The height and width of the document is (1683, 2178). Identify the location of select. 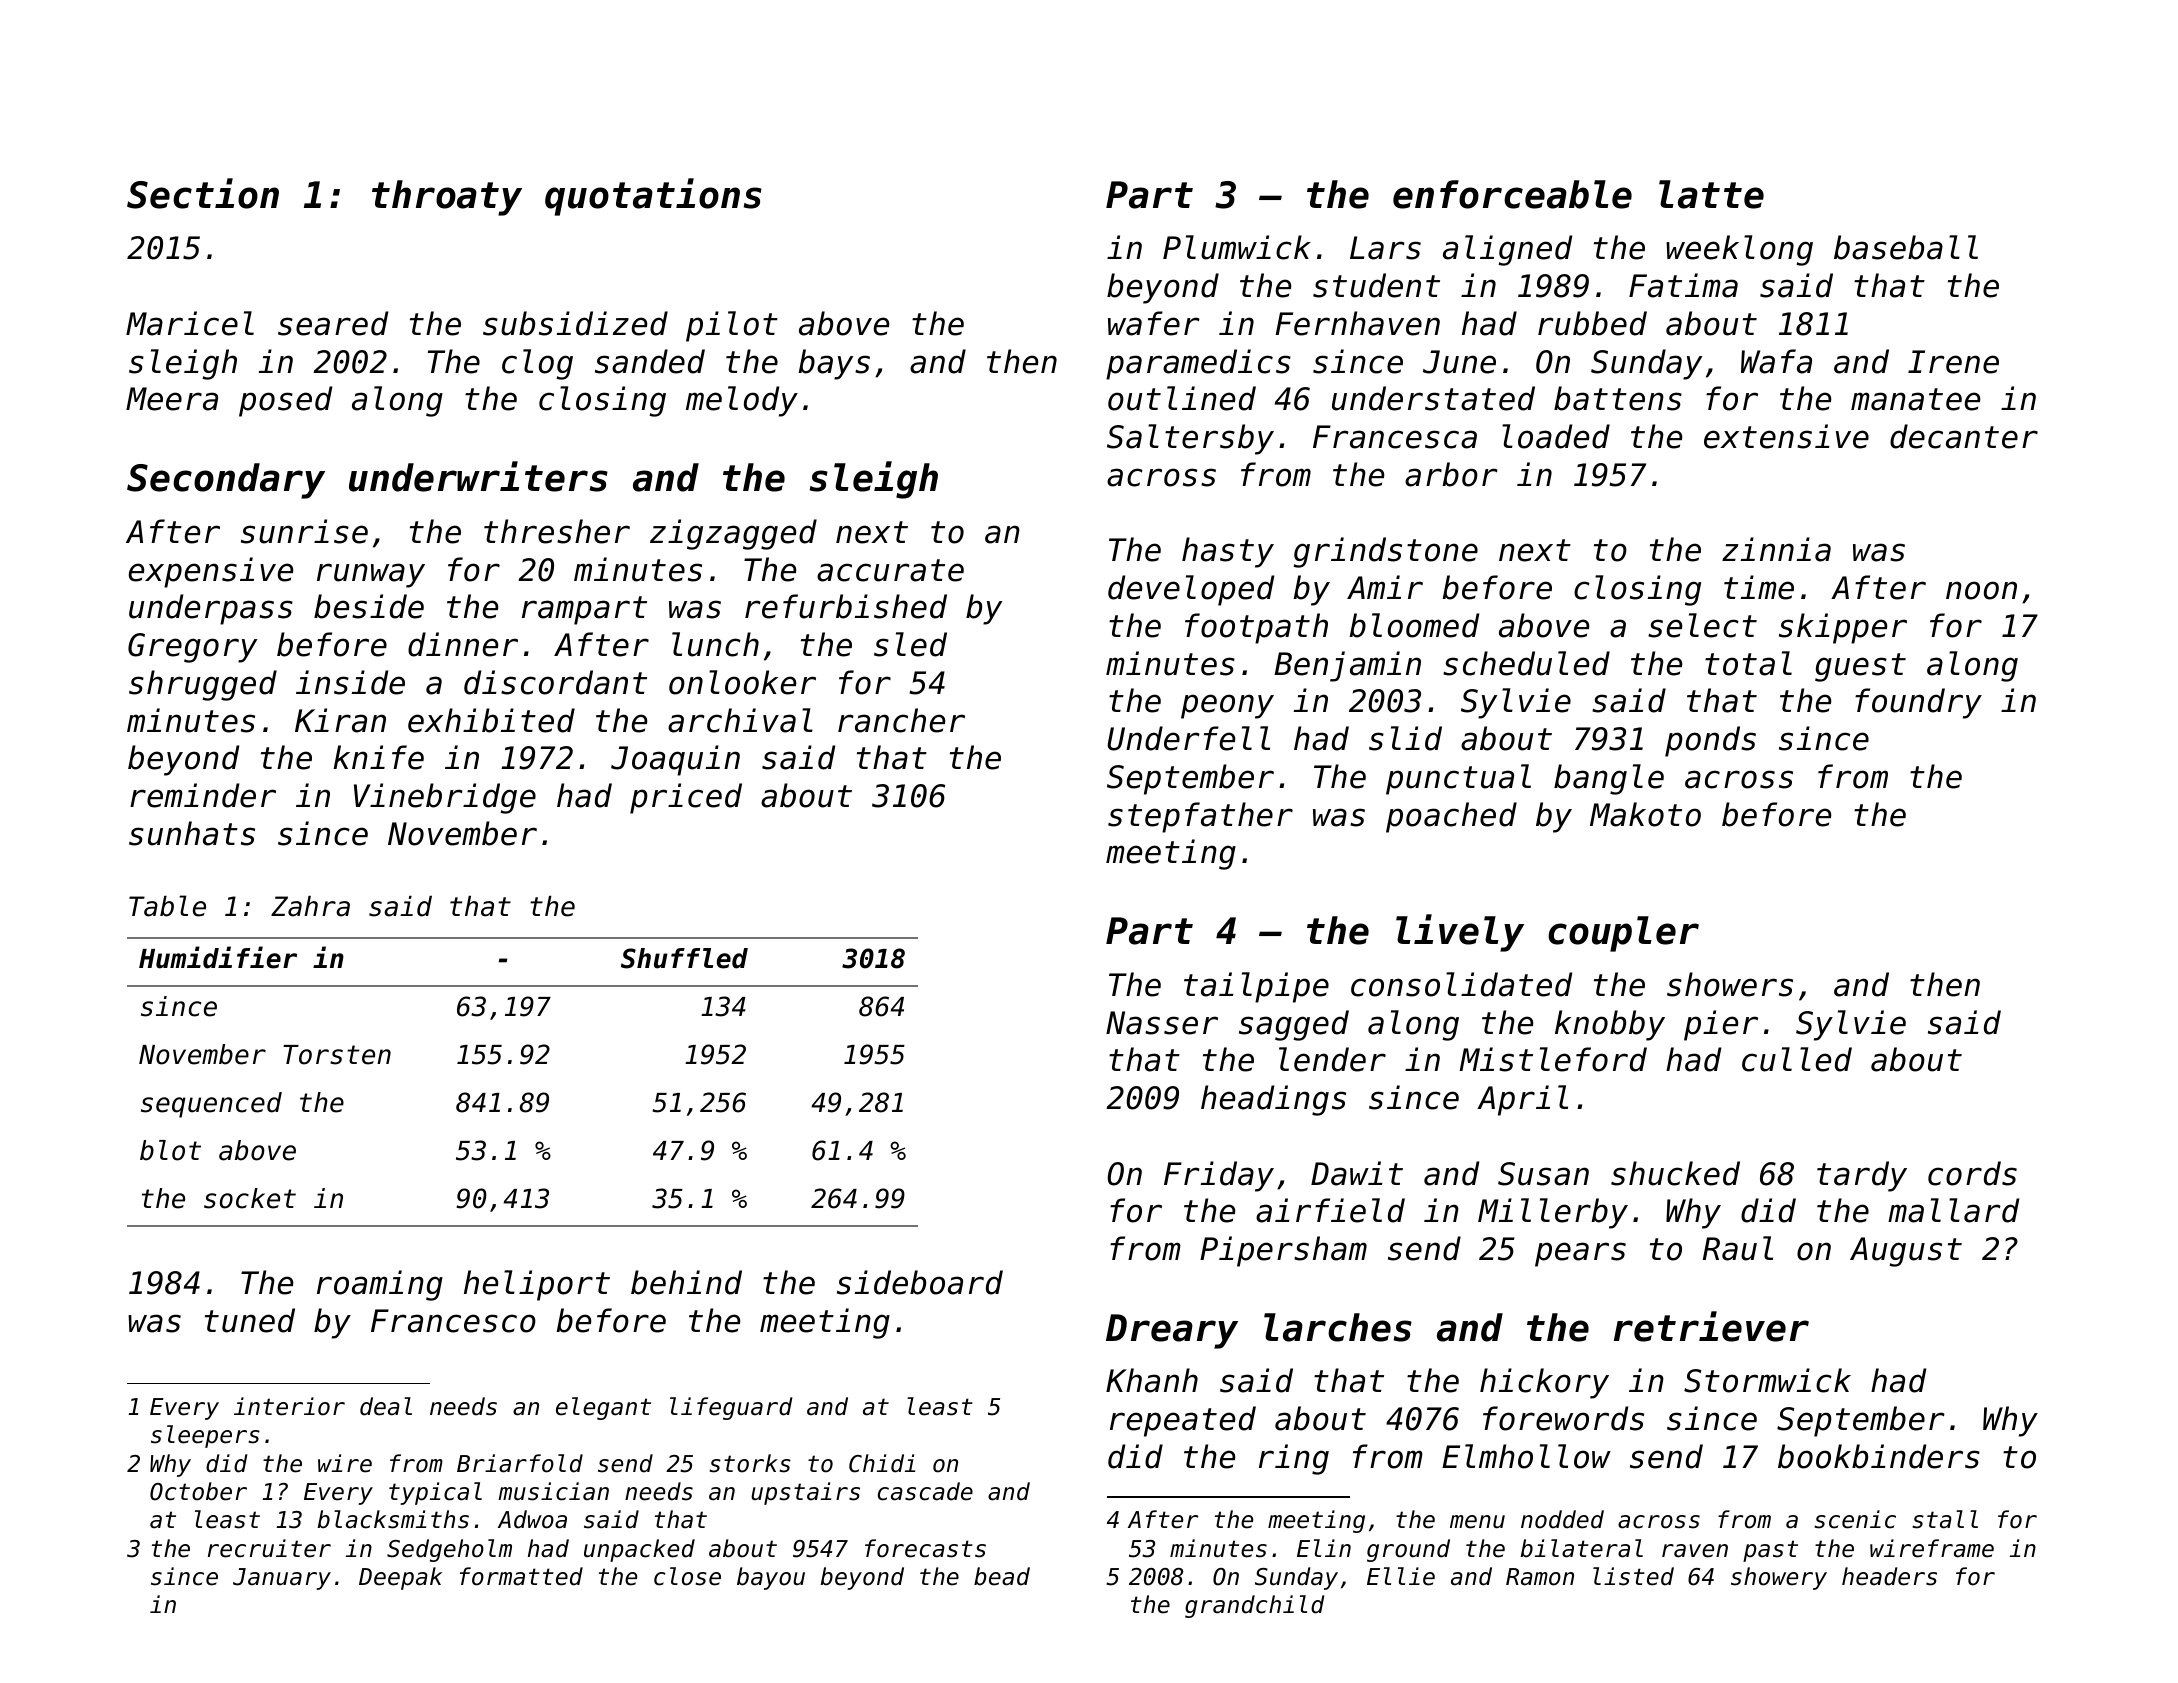
(1702, 625).
